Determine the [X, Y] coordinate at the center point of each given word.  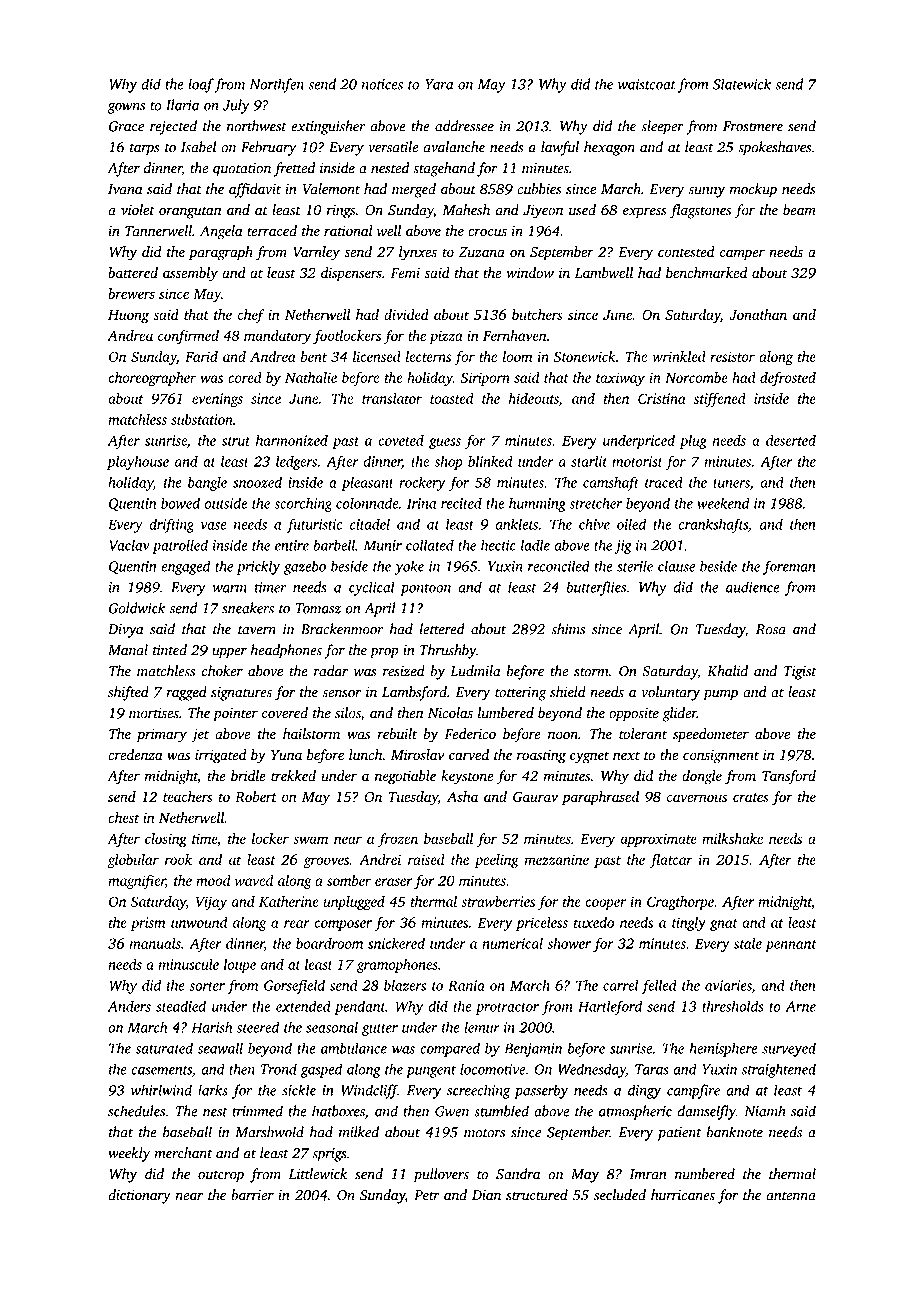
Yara [439, 84]
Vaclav [129, 545]
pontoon [425, 590]
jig [623, 547]
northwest [257, 126]
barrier [252, 1195]
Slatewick [742, 84]
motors [484, 1133]
